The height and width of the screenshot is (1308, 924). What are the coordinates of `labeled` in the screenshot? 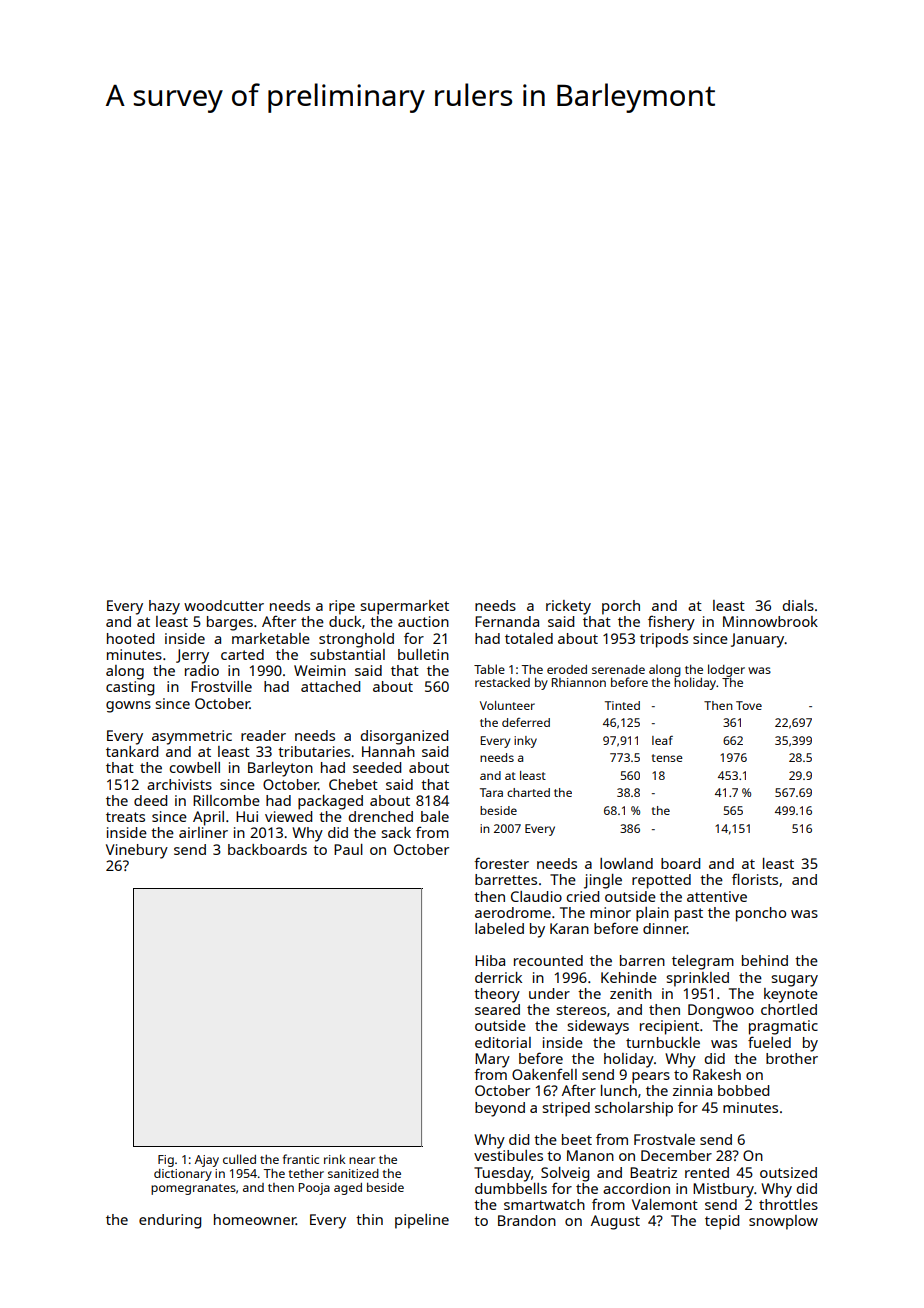 It's located at (499, 928).
